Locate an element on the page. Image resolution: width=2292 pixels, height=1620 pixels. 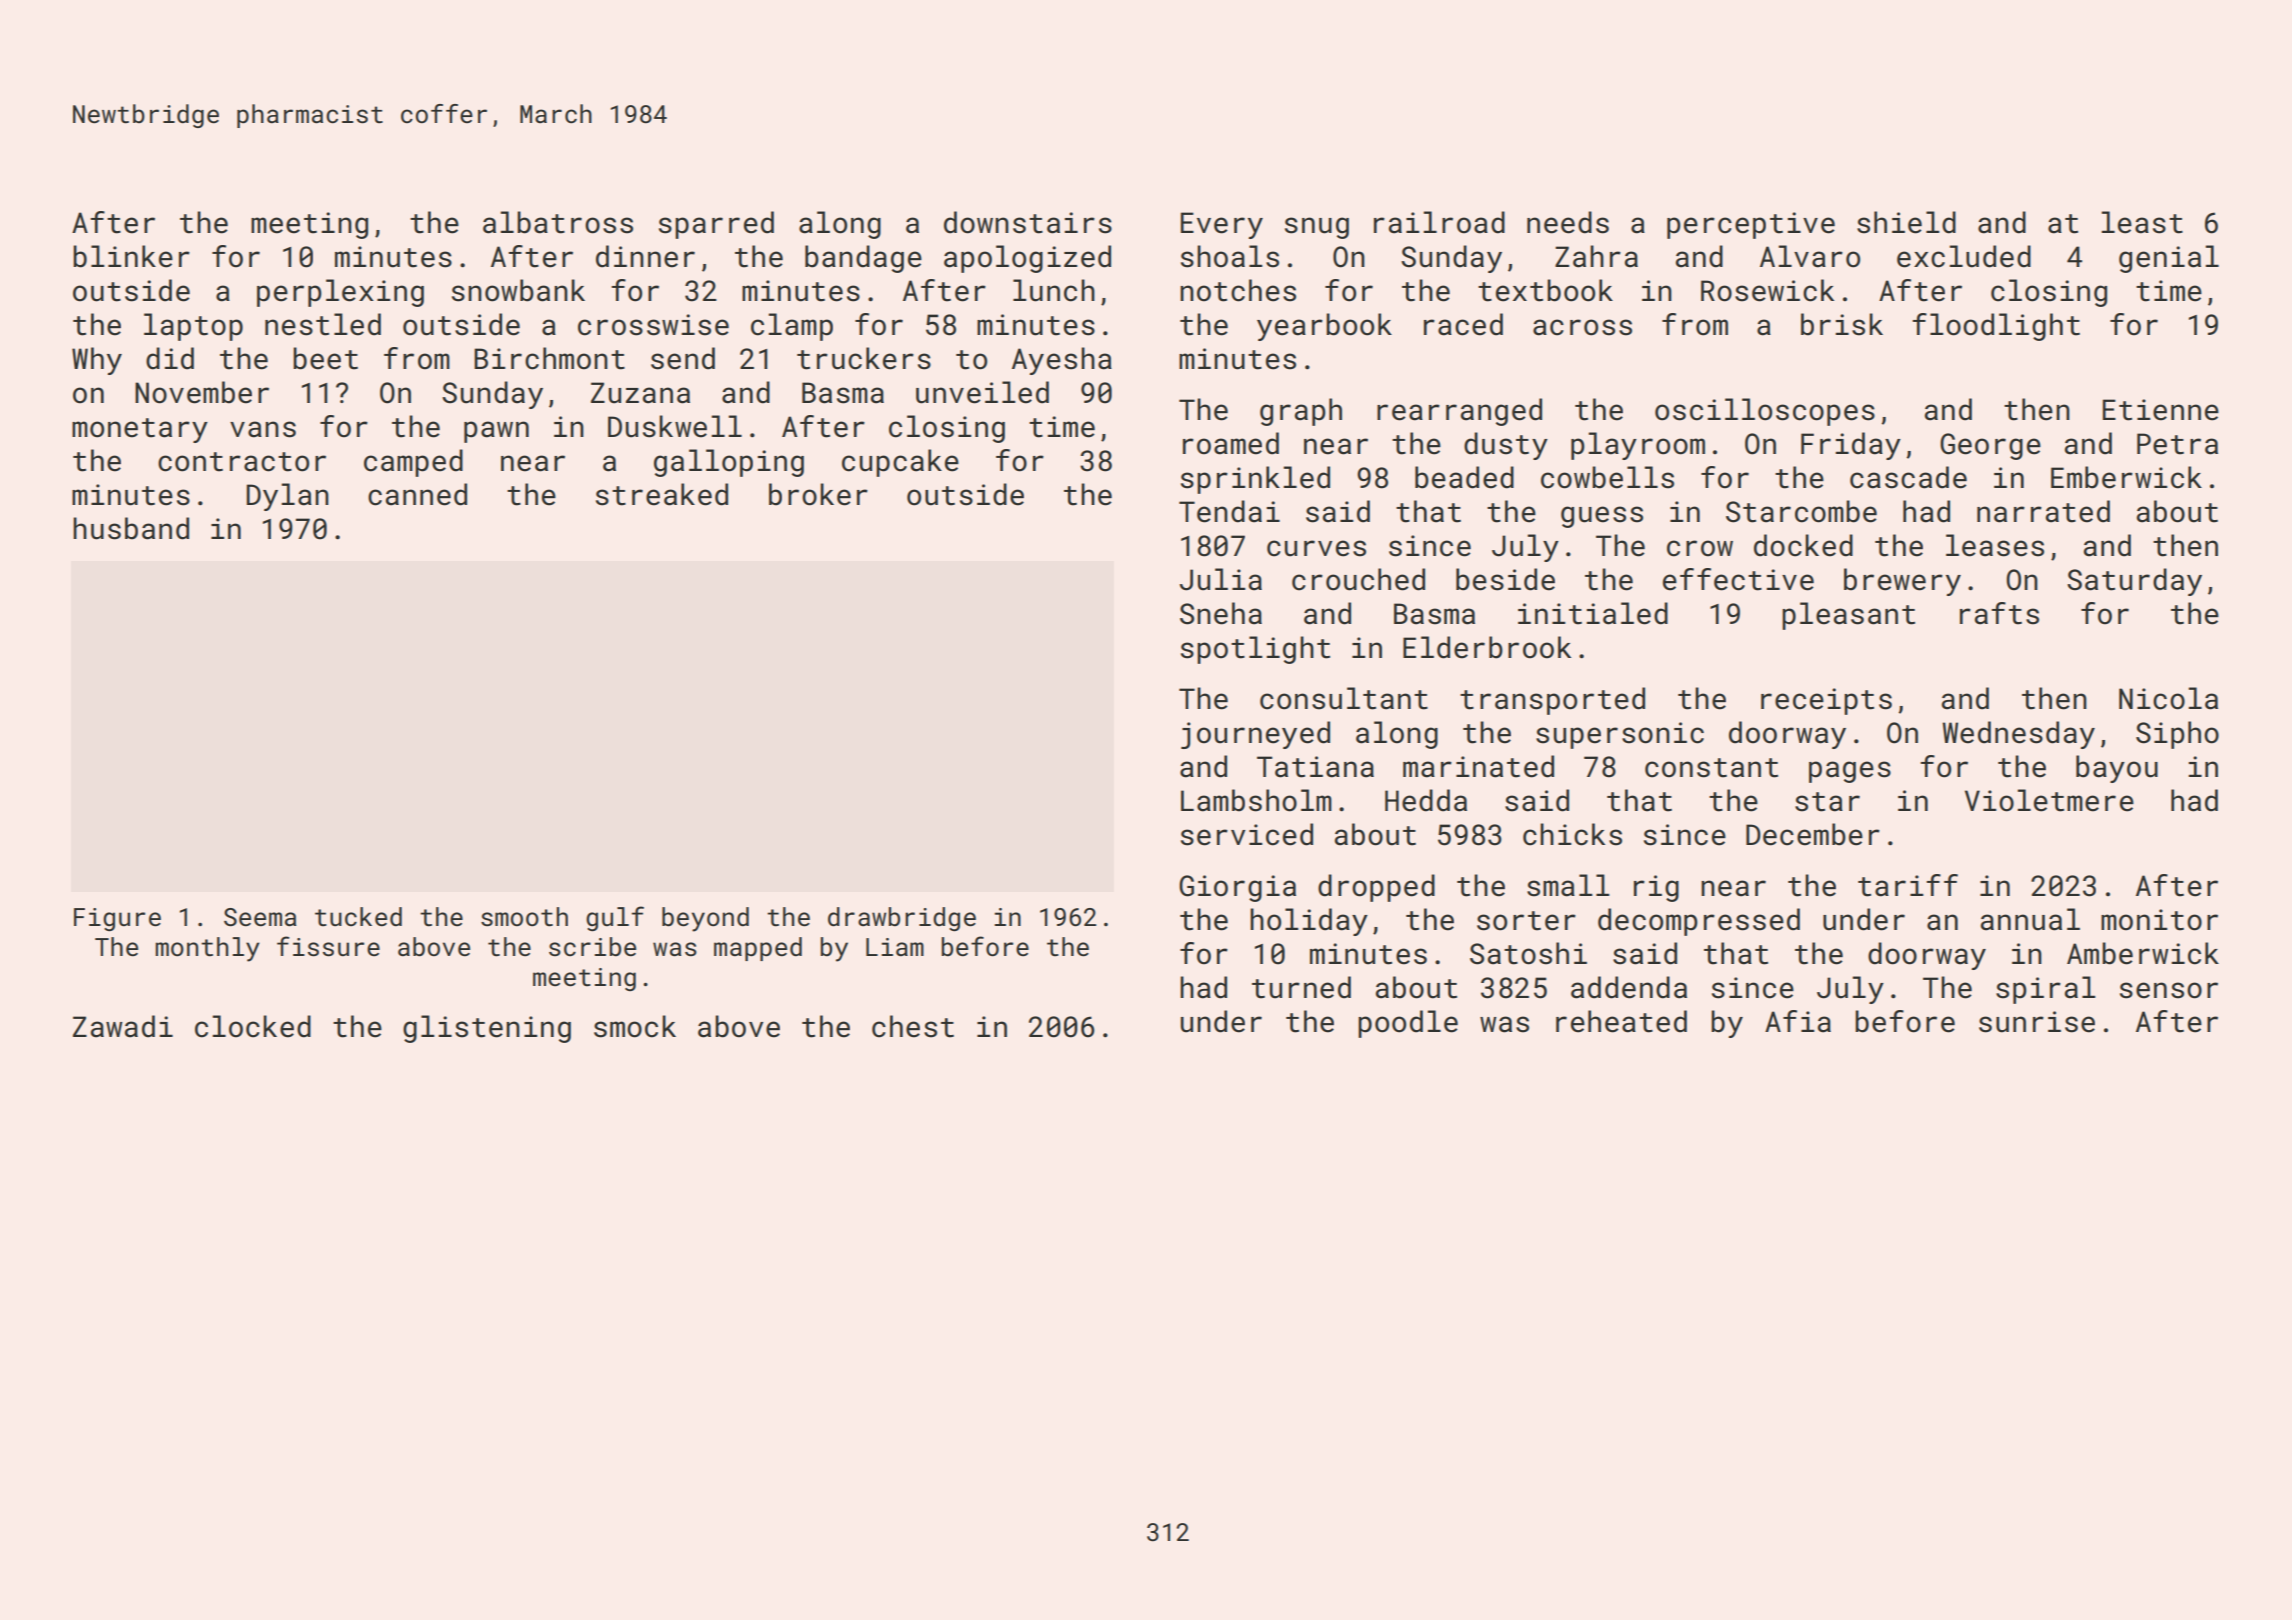
dinner is located at coordinates (645, 256).
